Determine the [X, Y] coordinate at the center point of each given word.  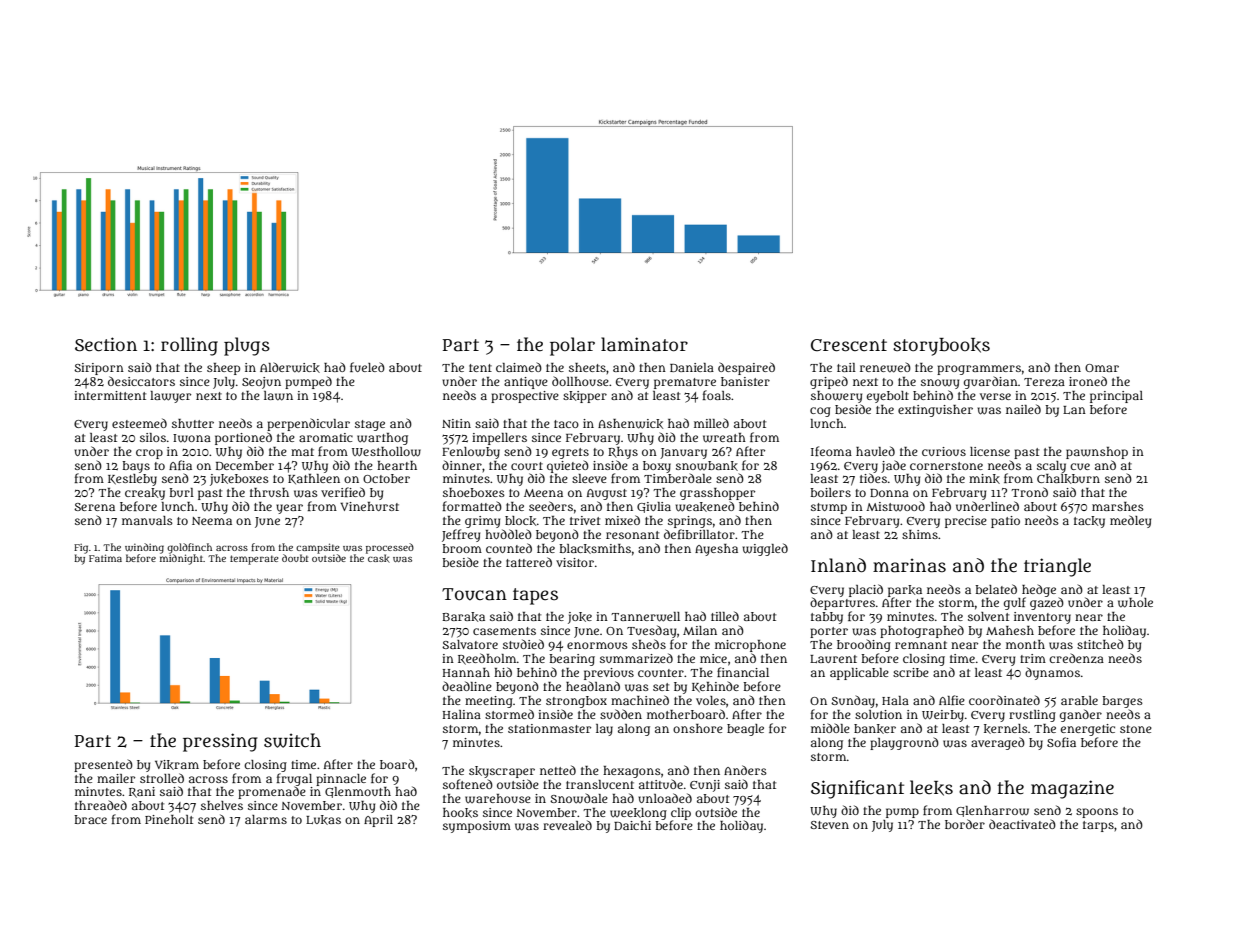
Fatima [105, 558]
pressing [220, 742]
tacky [1089, 522]
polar [572, 346]
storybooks [941, 347]
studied [523, 644]
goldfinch [189, 548]
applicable [859, 674]
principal [1116, 397]
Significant [857, 789]
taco [566, 424]
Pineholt [169, 819]
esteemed [139, 423]
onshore [698, 728]
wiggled [765, 549]
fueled [367, 367]
